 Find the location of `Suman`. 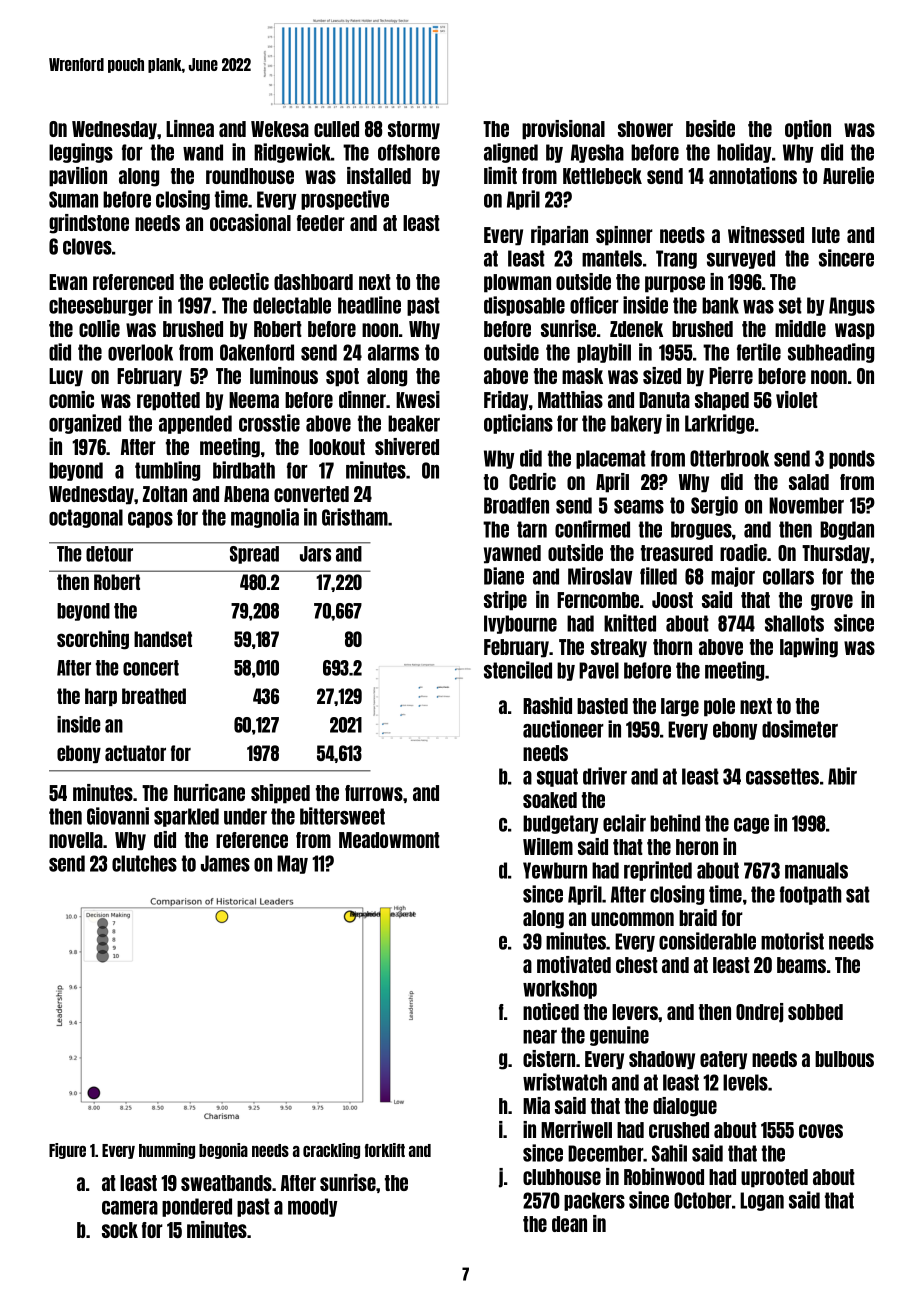

Suman is located at coordinates (73, 199).
